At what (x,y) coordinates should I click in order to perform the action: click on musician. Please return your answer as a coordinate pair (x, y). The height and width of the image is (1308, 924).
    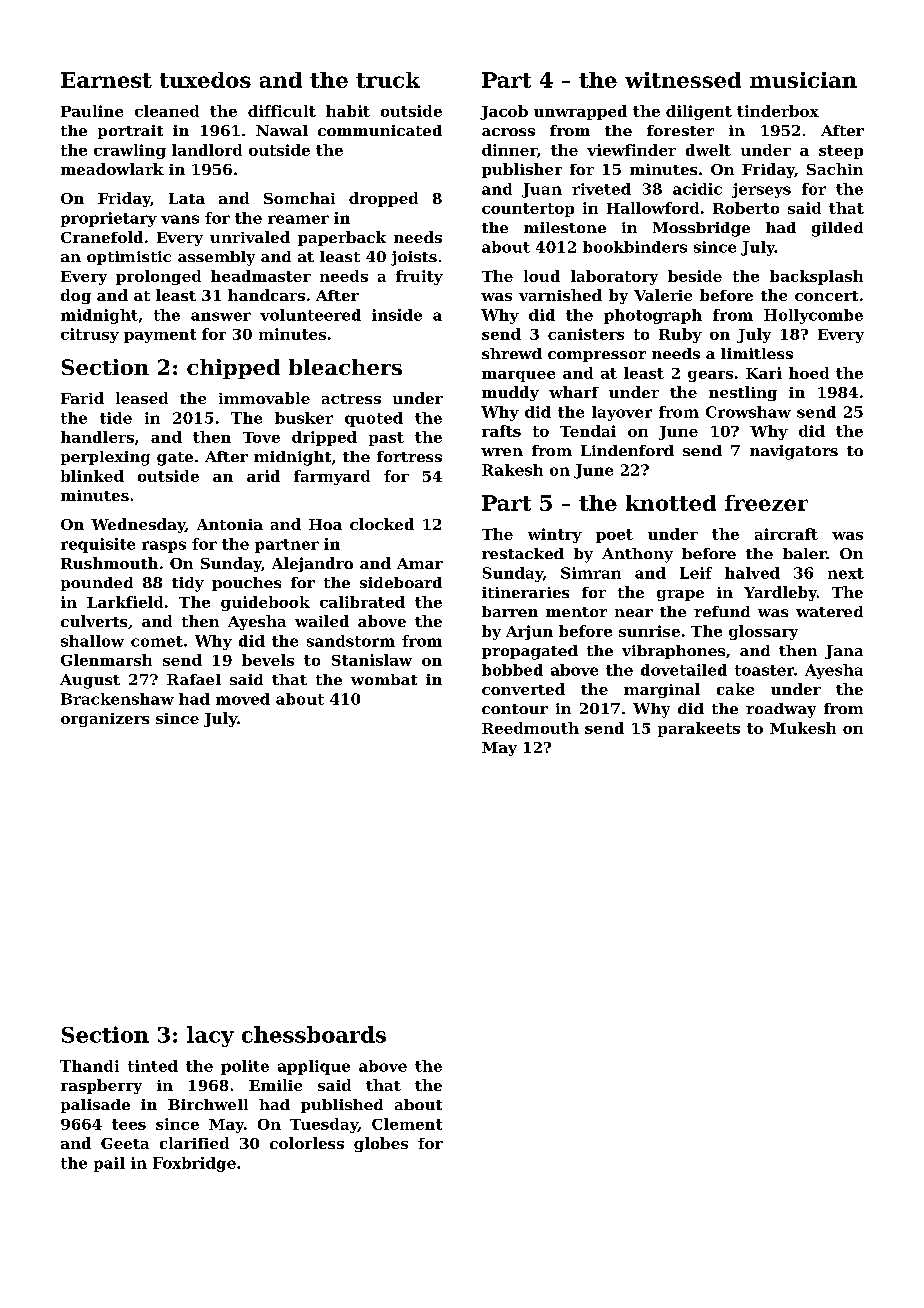
    Looking at the image, I should click on (803, 80).
